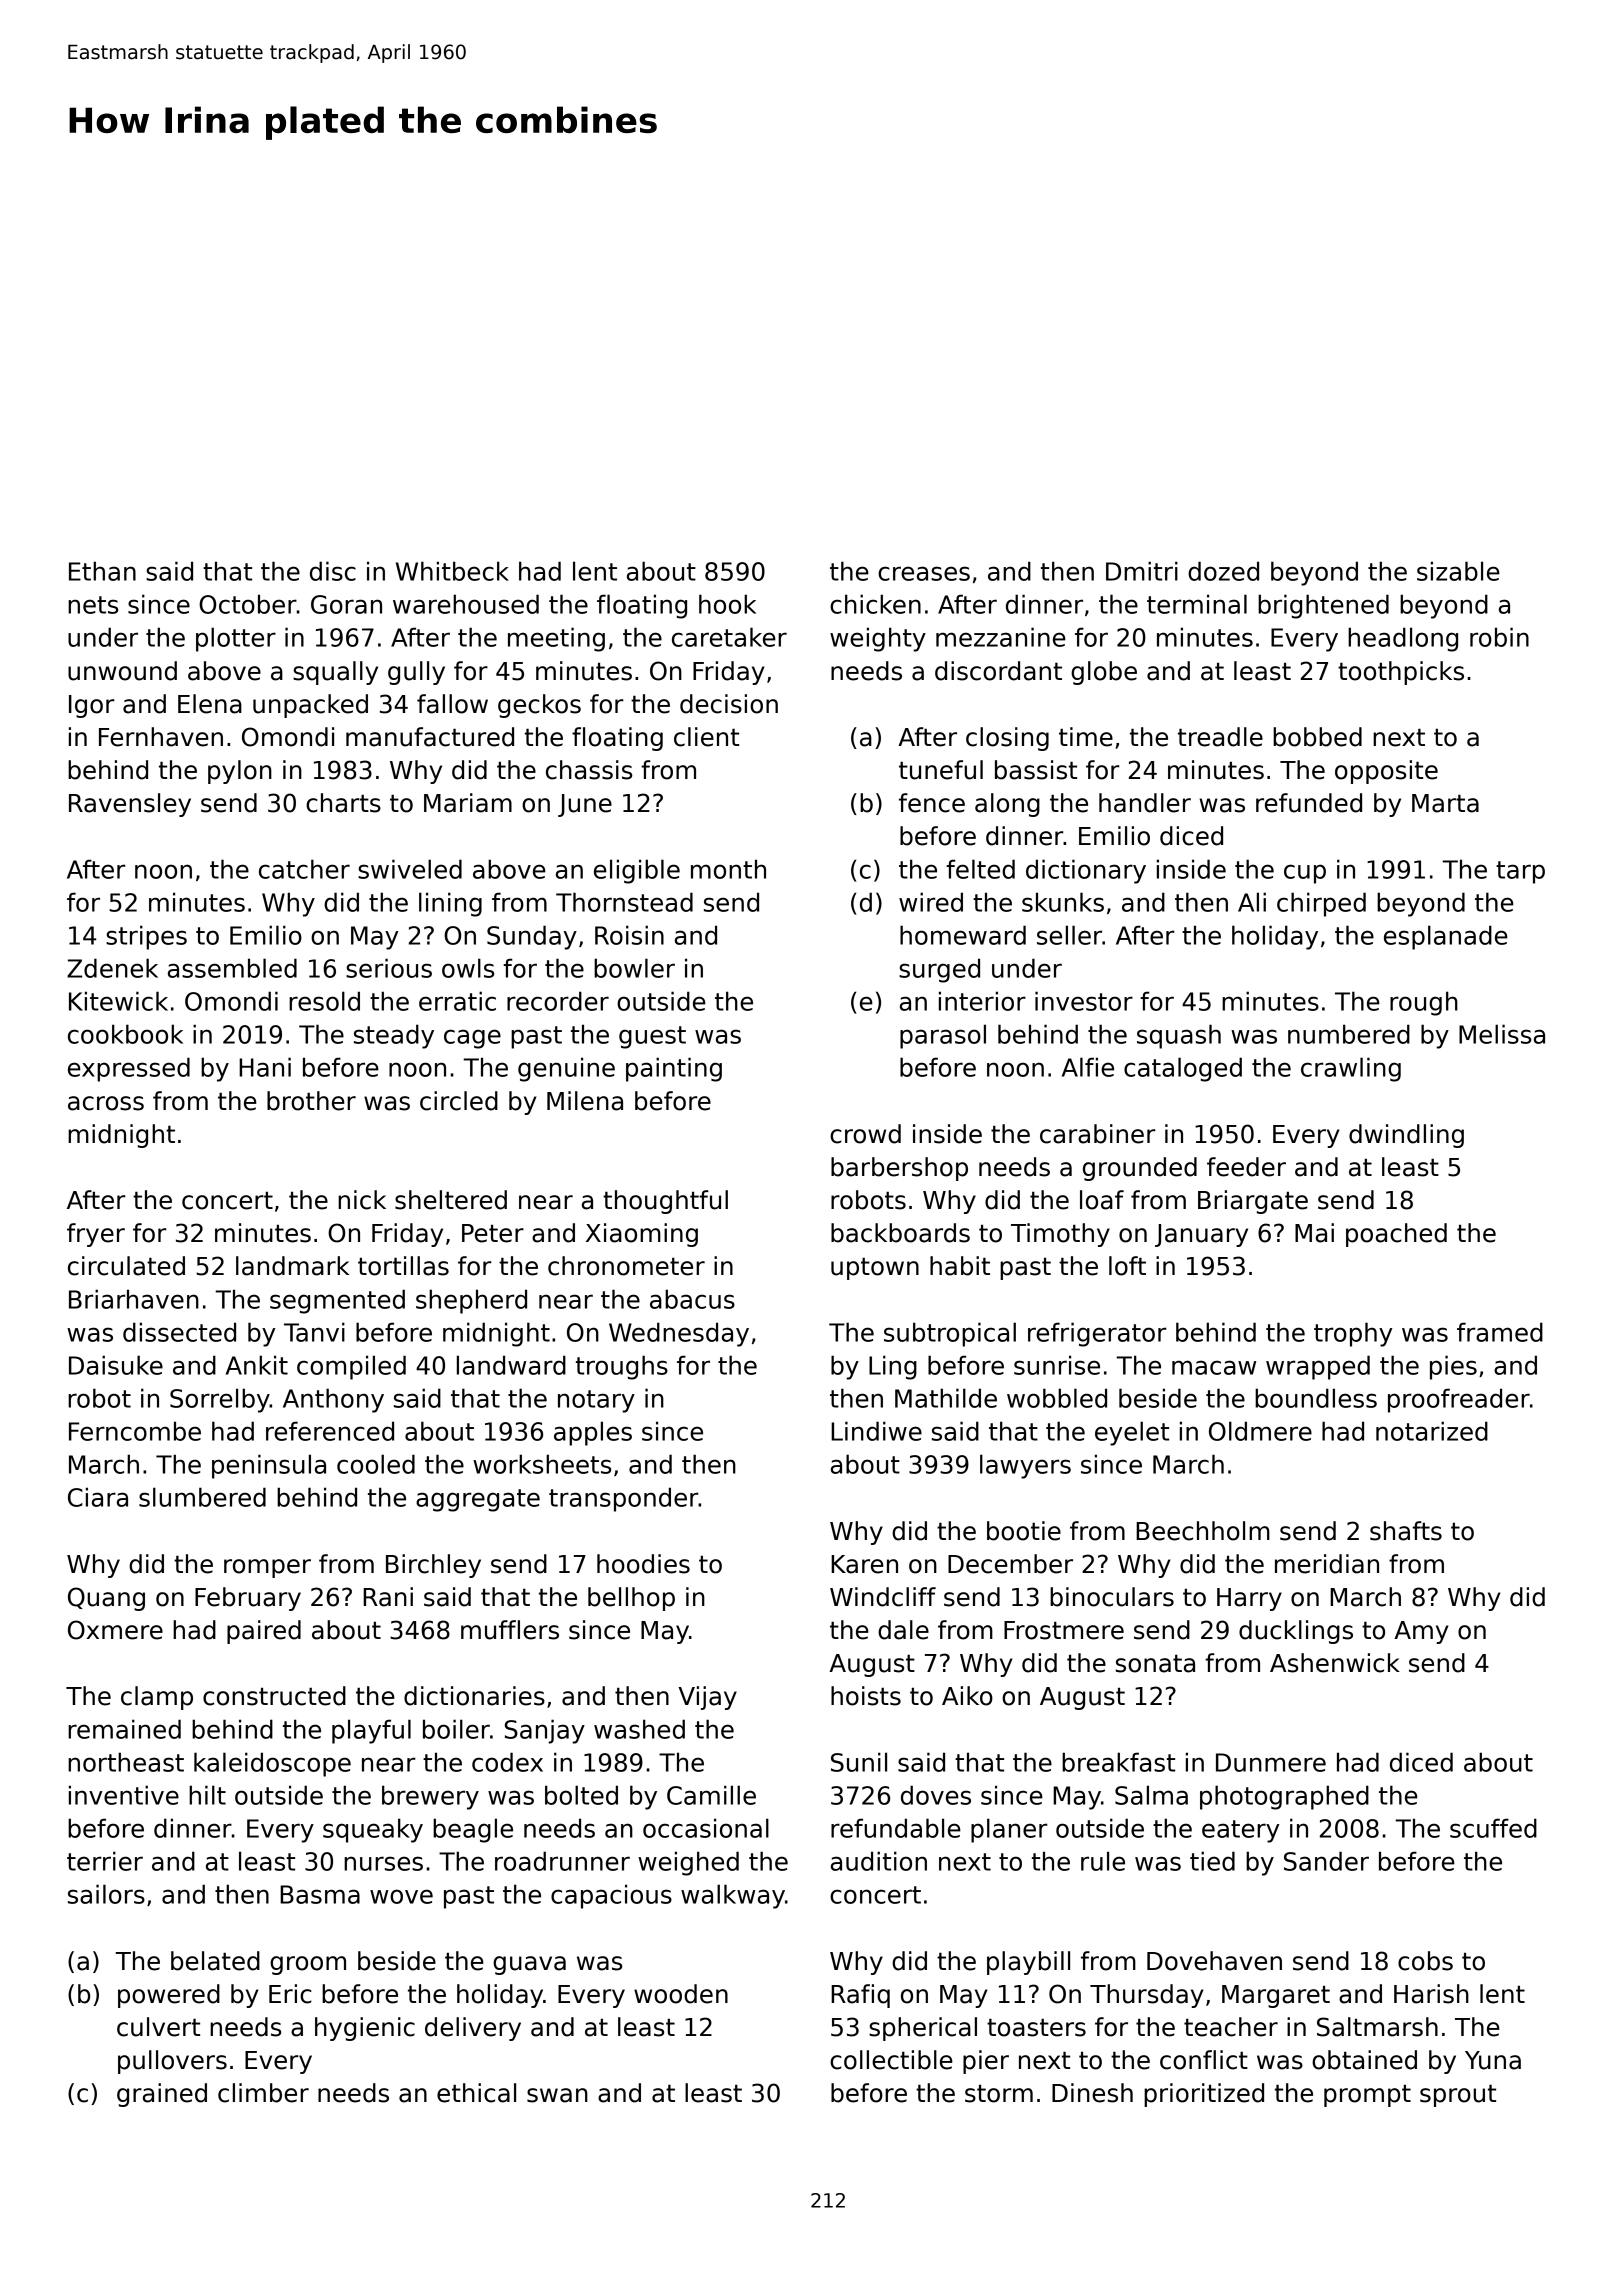 The width and height of the image is (1620, 2292). I want to click on Igor, so click(91, 706).
